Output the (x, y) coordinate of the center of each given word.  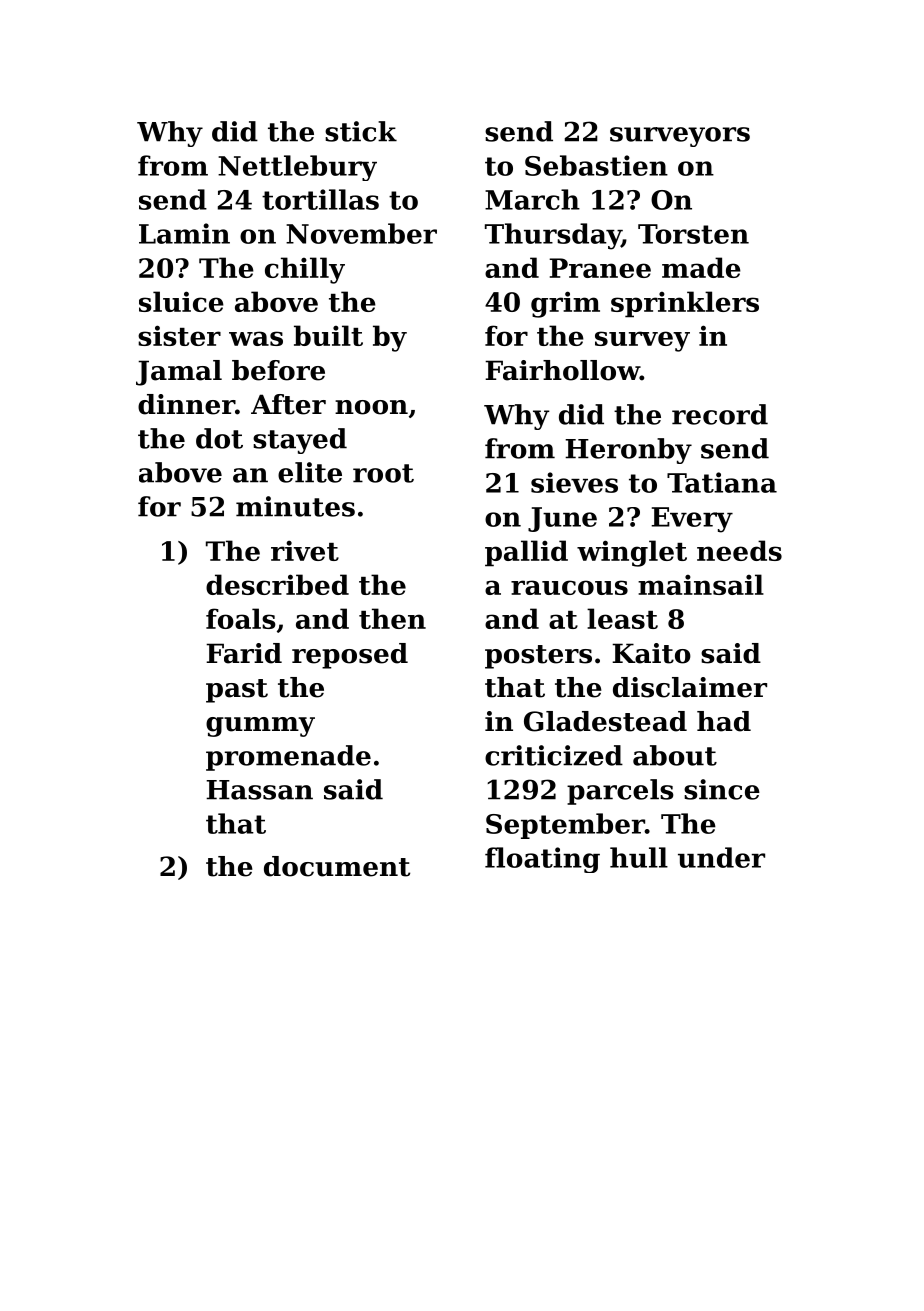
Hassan (259, 790)
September (565, 826)
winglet (632, 553)
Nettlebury (297, 168)
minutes (295, 506)
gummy (260, 727)
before (278, 370)
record (720, 414)
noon (371, 407)
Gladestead (605, 721)
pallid (526, 553)
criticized (554, 755)
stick (361, 131)
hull (639, 857)
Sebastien (596, 165)
